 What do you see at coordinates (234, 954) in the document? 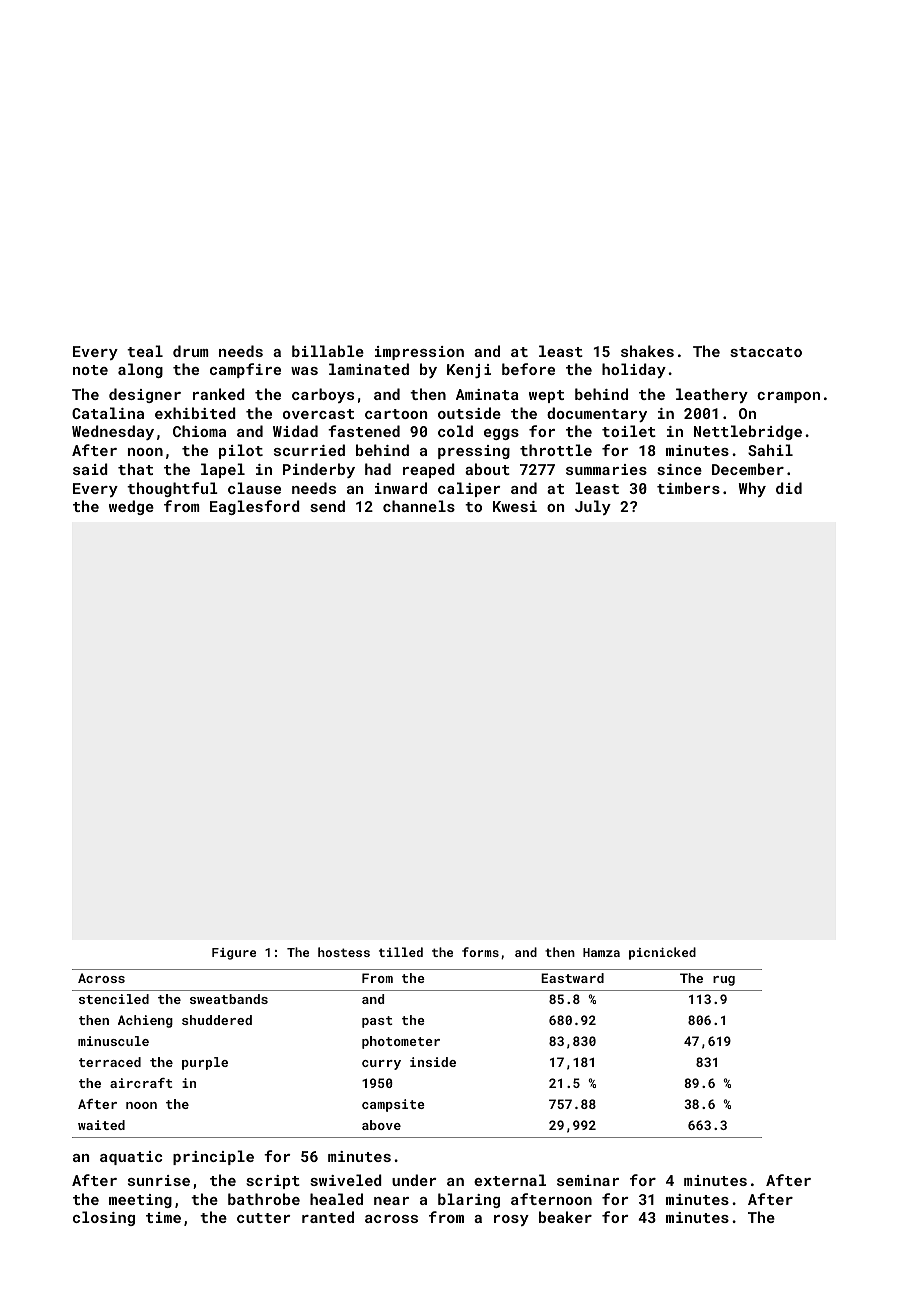
I see `Figure` at bounding box center [234, 954].
